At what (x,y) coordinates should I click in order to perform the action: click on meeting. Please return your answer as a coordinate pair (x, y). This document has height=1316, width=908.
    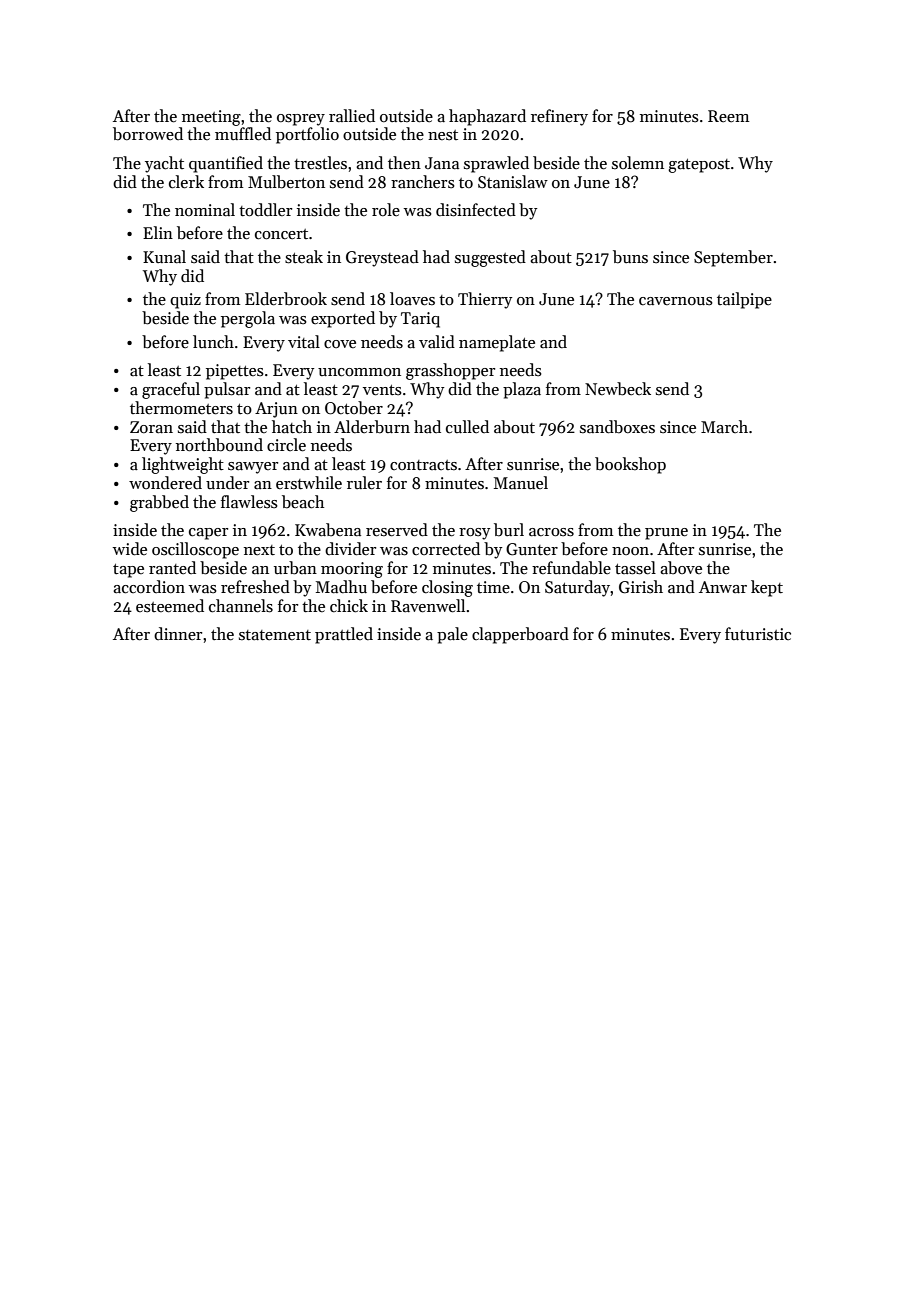
    Looking at the image, I should click on (211, 118).
